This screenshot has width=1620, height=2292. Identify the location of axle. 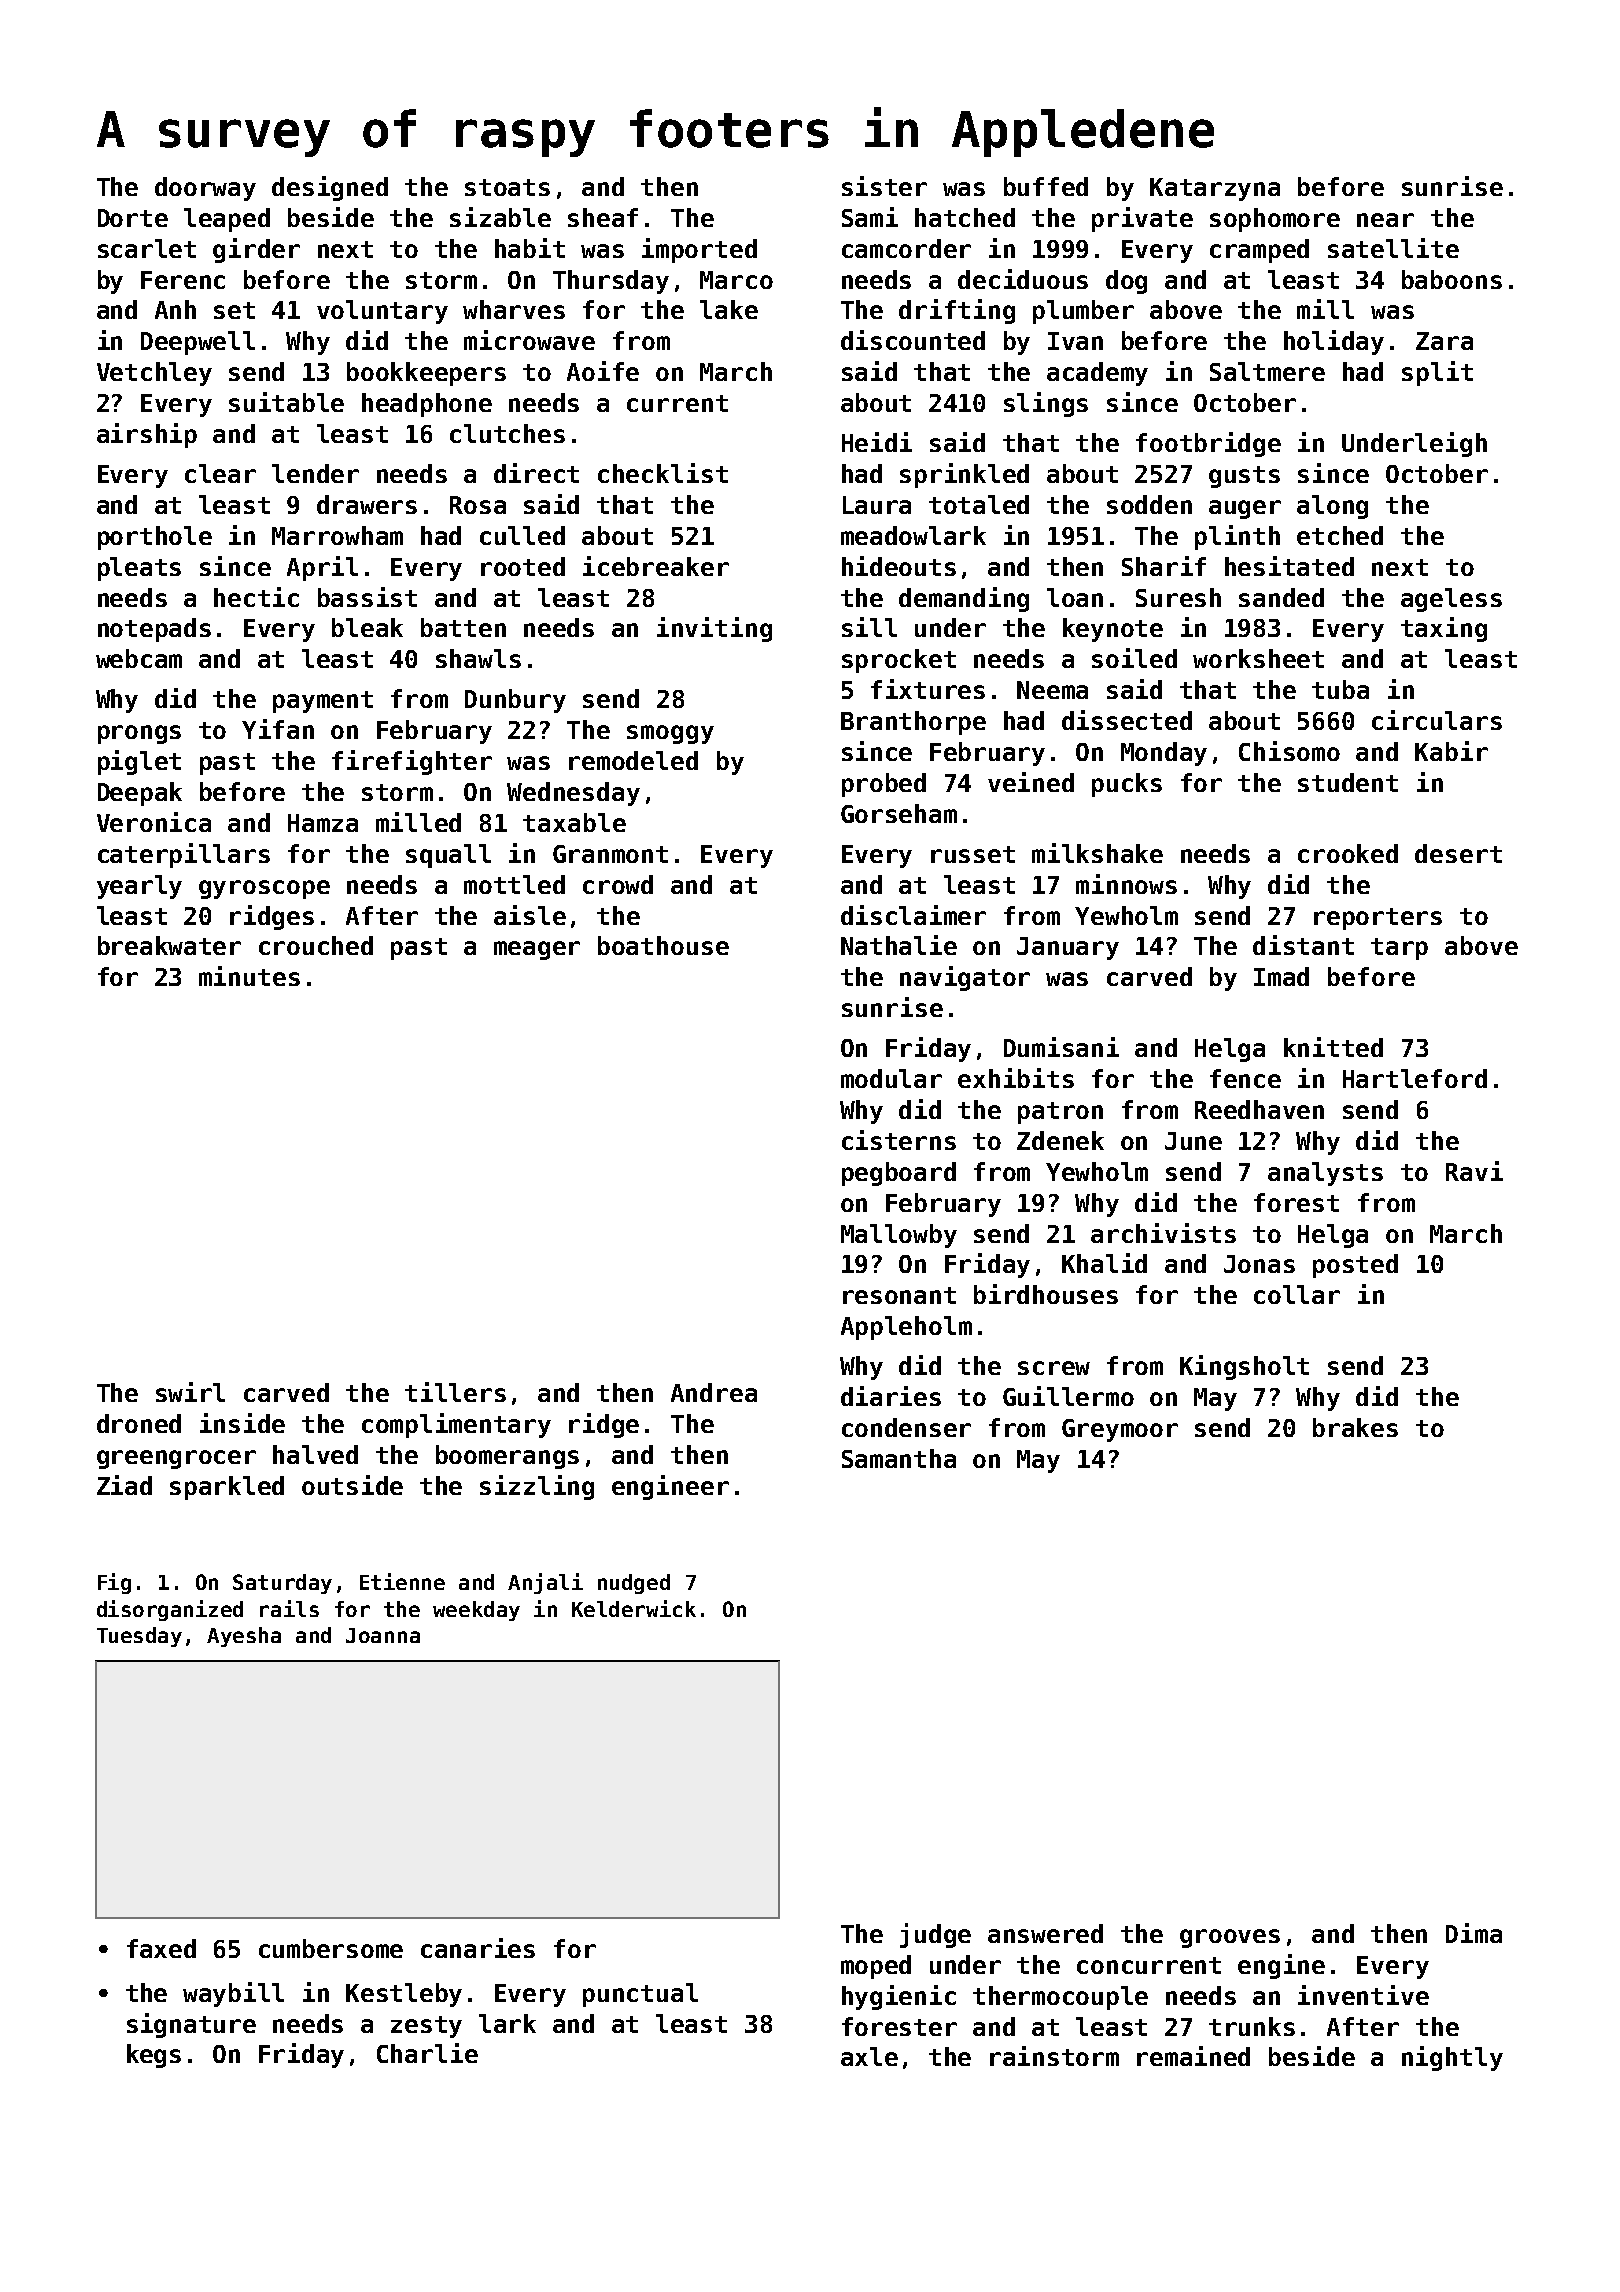
(869, 2056).
